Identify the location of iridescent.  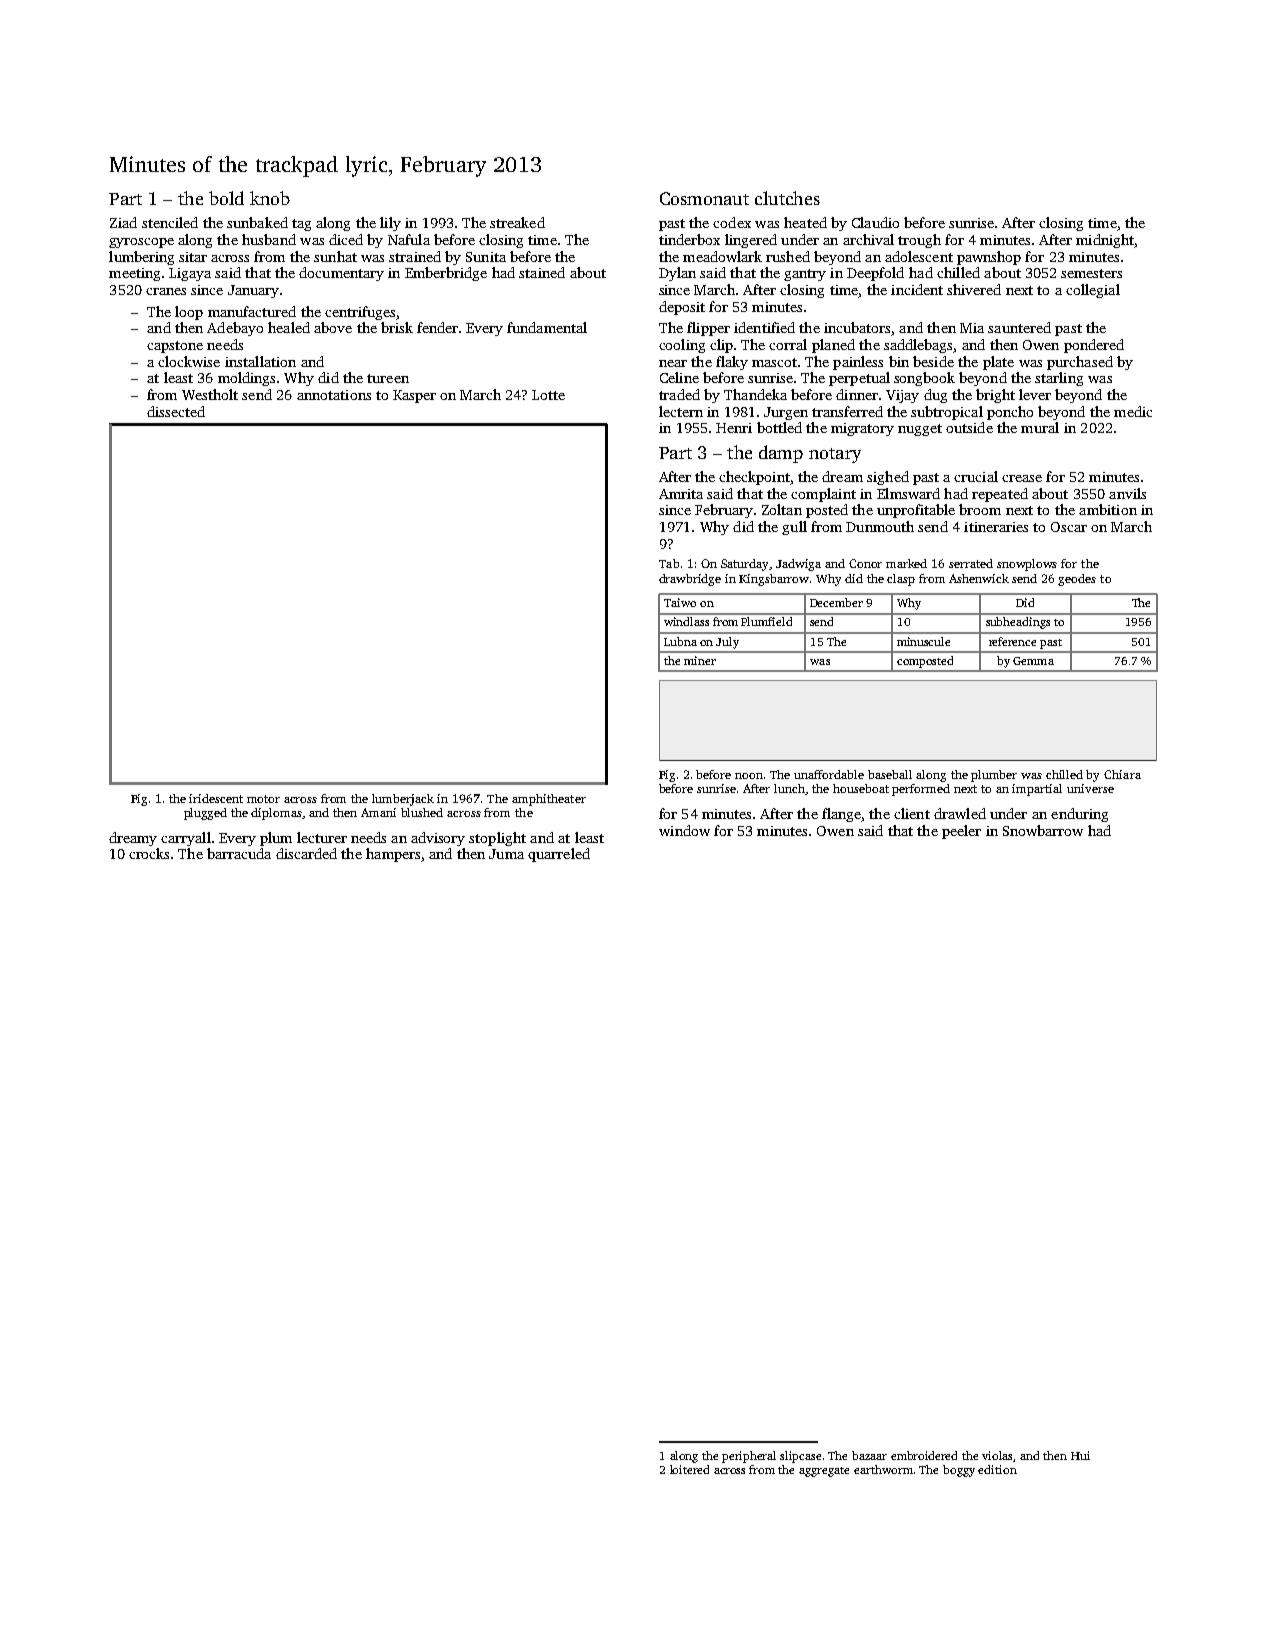
(216, 798).
